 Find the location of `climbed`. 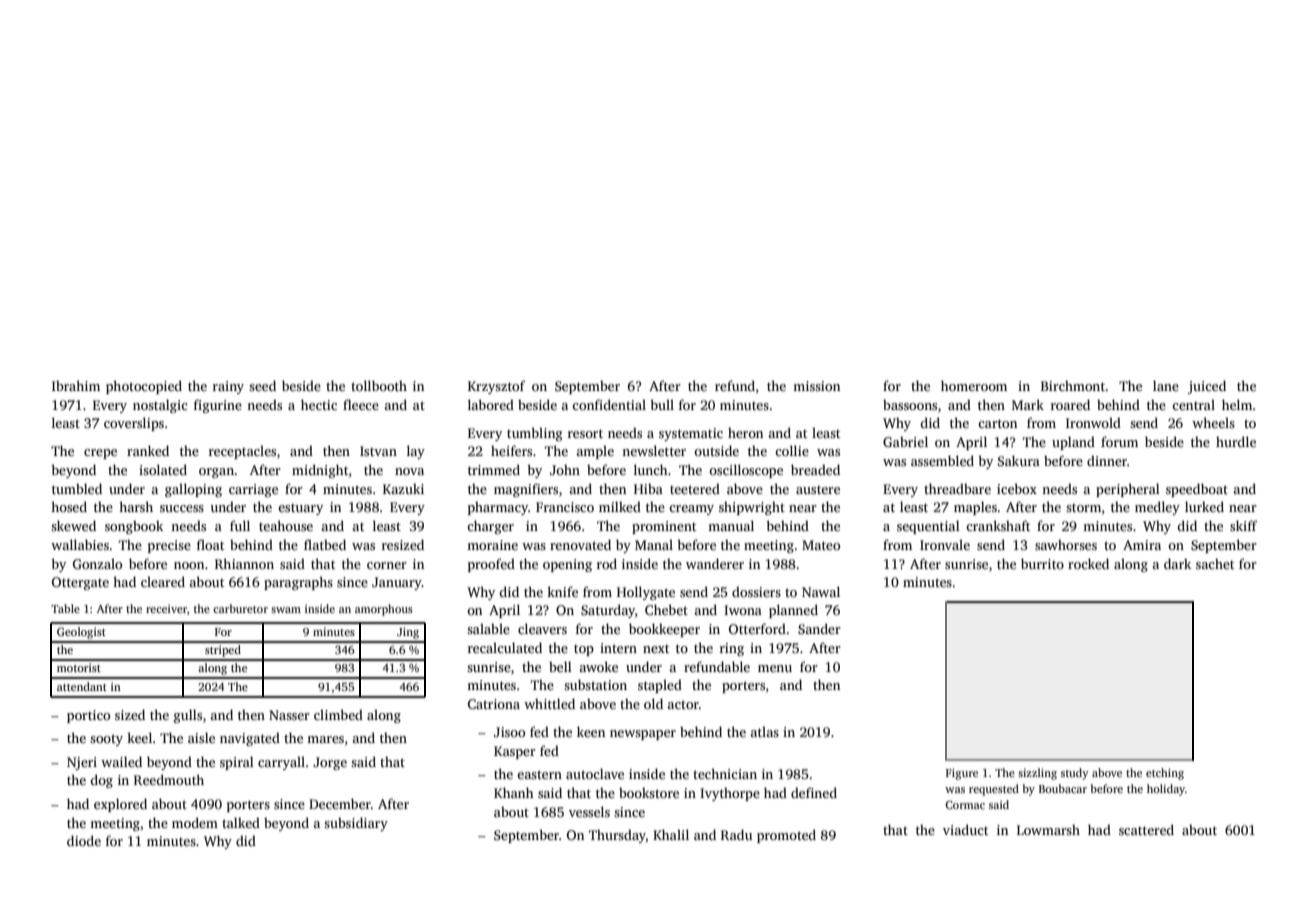

climbed is located at coordinates (338, 714).
